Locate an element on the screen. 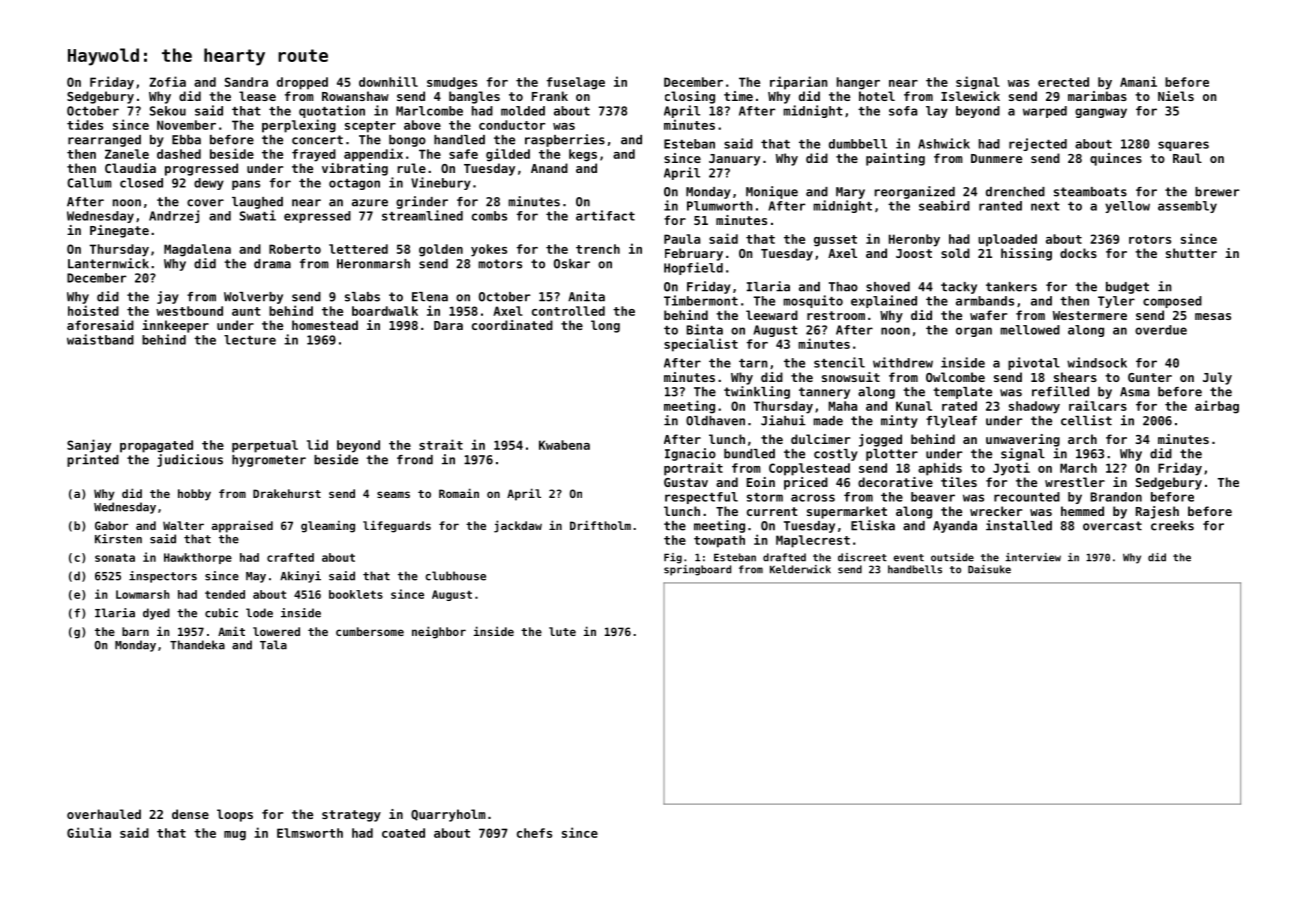 The image size is (1308, 924). Thao is located at coordinates (843, 287).
